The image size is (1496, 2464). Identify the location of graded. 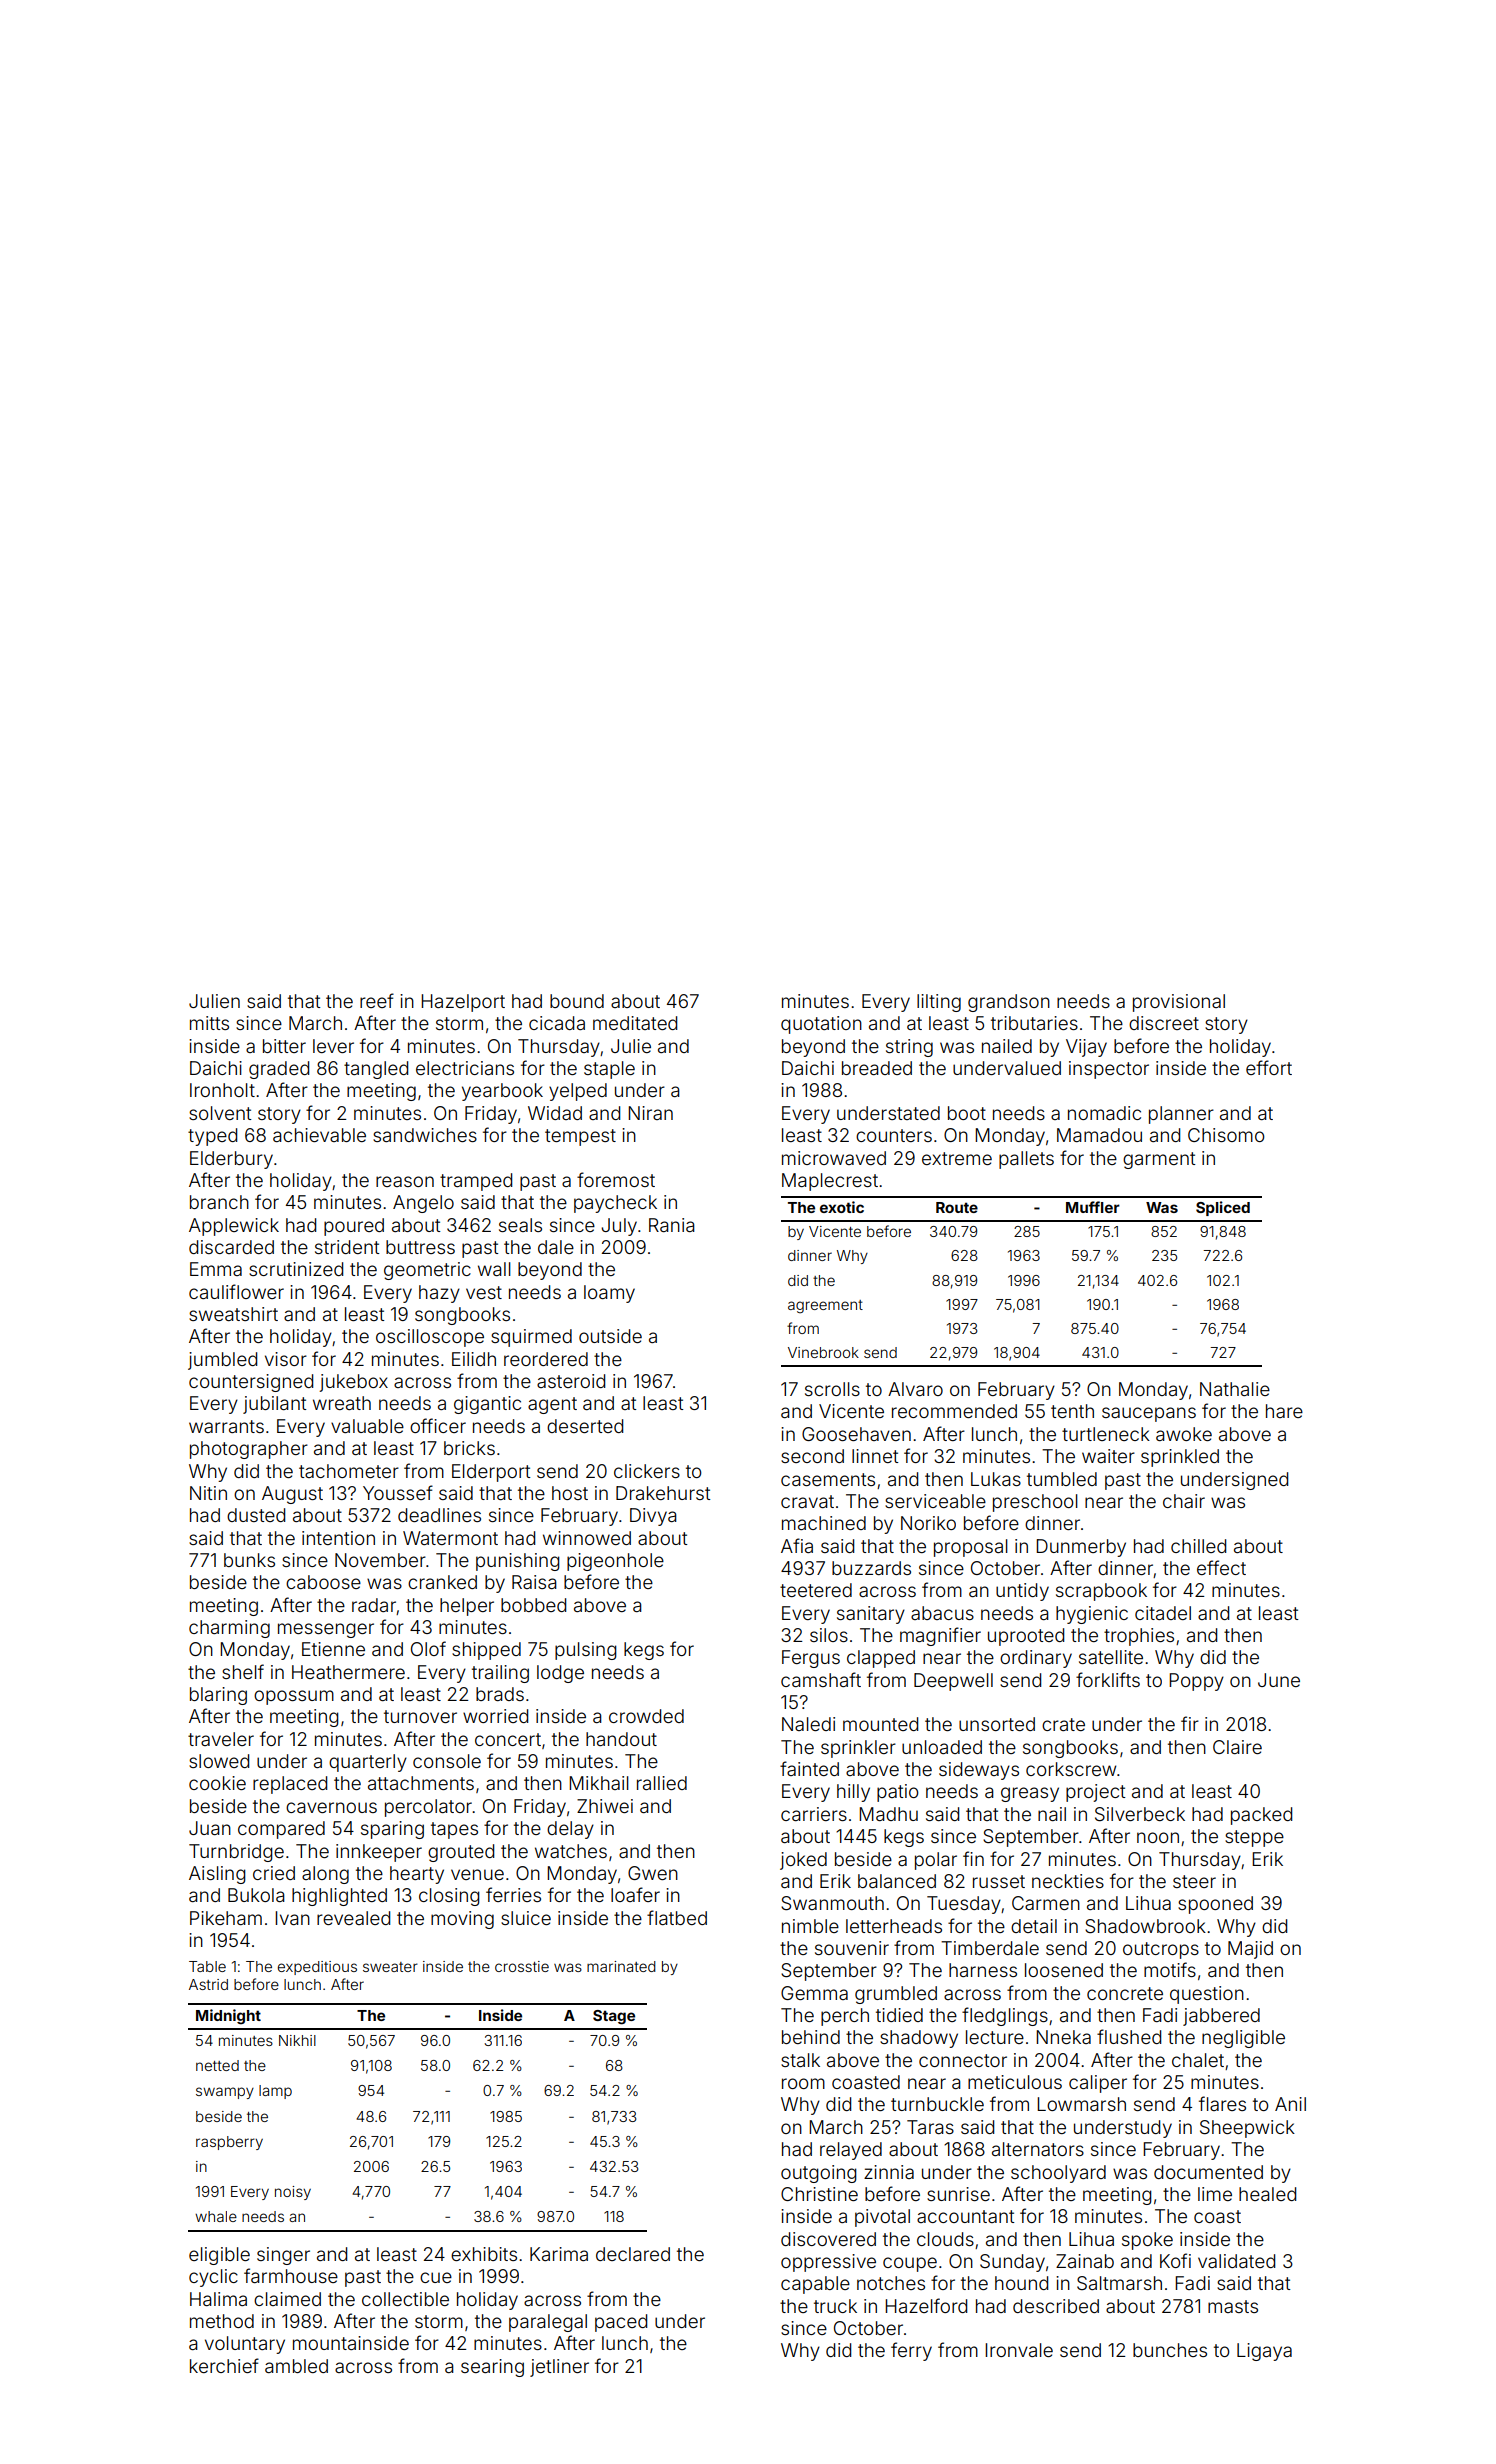
(279, 1070).
